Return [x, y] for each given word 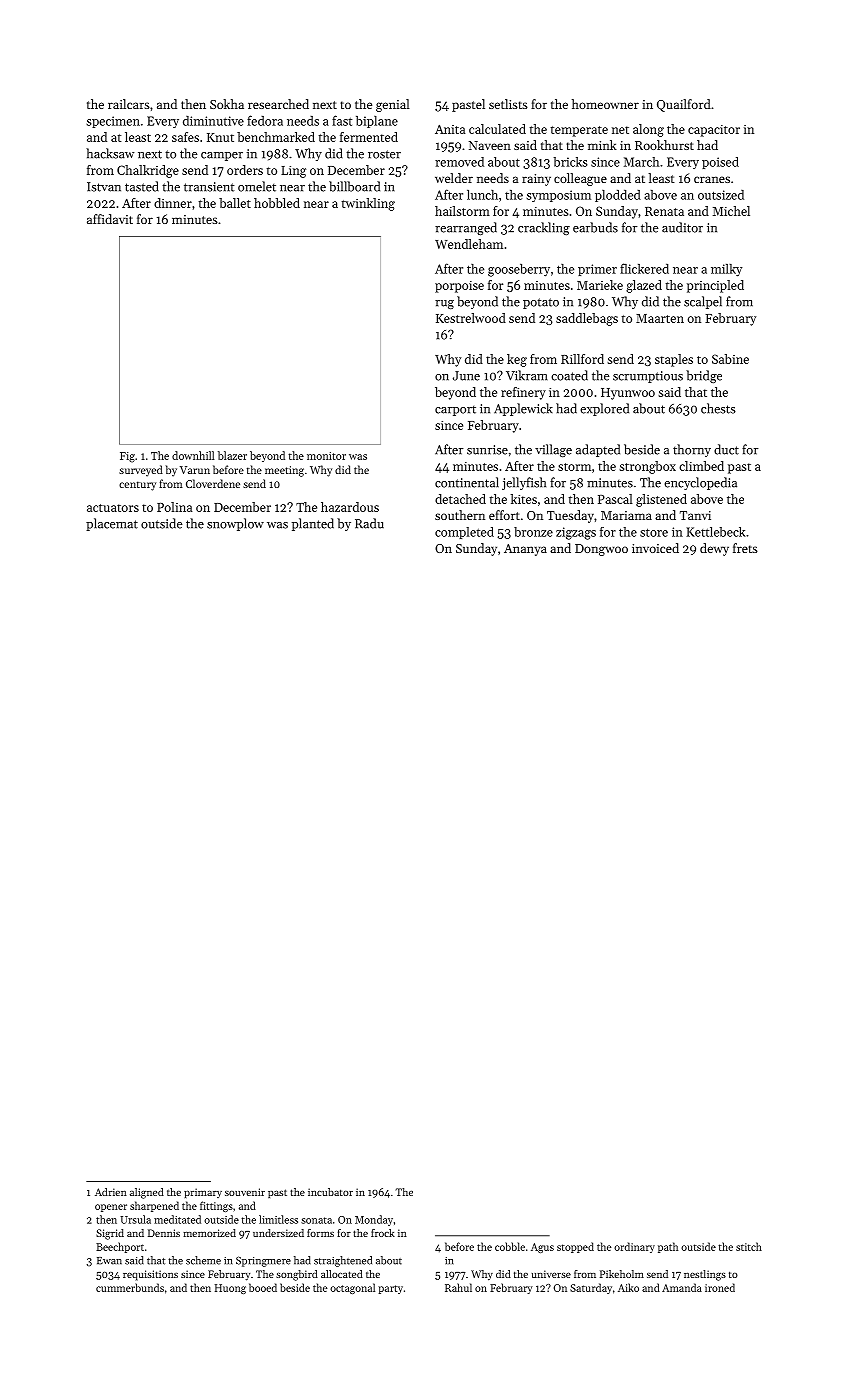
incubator [330, 1192]
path [668, 1247]
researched [278, 104]
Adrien [111, 1192]
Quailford [684, 105]
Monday [374, 1220]
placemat [112, 524]
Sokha [227, 104]
